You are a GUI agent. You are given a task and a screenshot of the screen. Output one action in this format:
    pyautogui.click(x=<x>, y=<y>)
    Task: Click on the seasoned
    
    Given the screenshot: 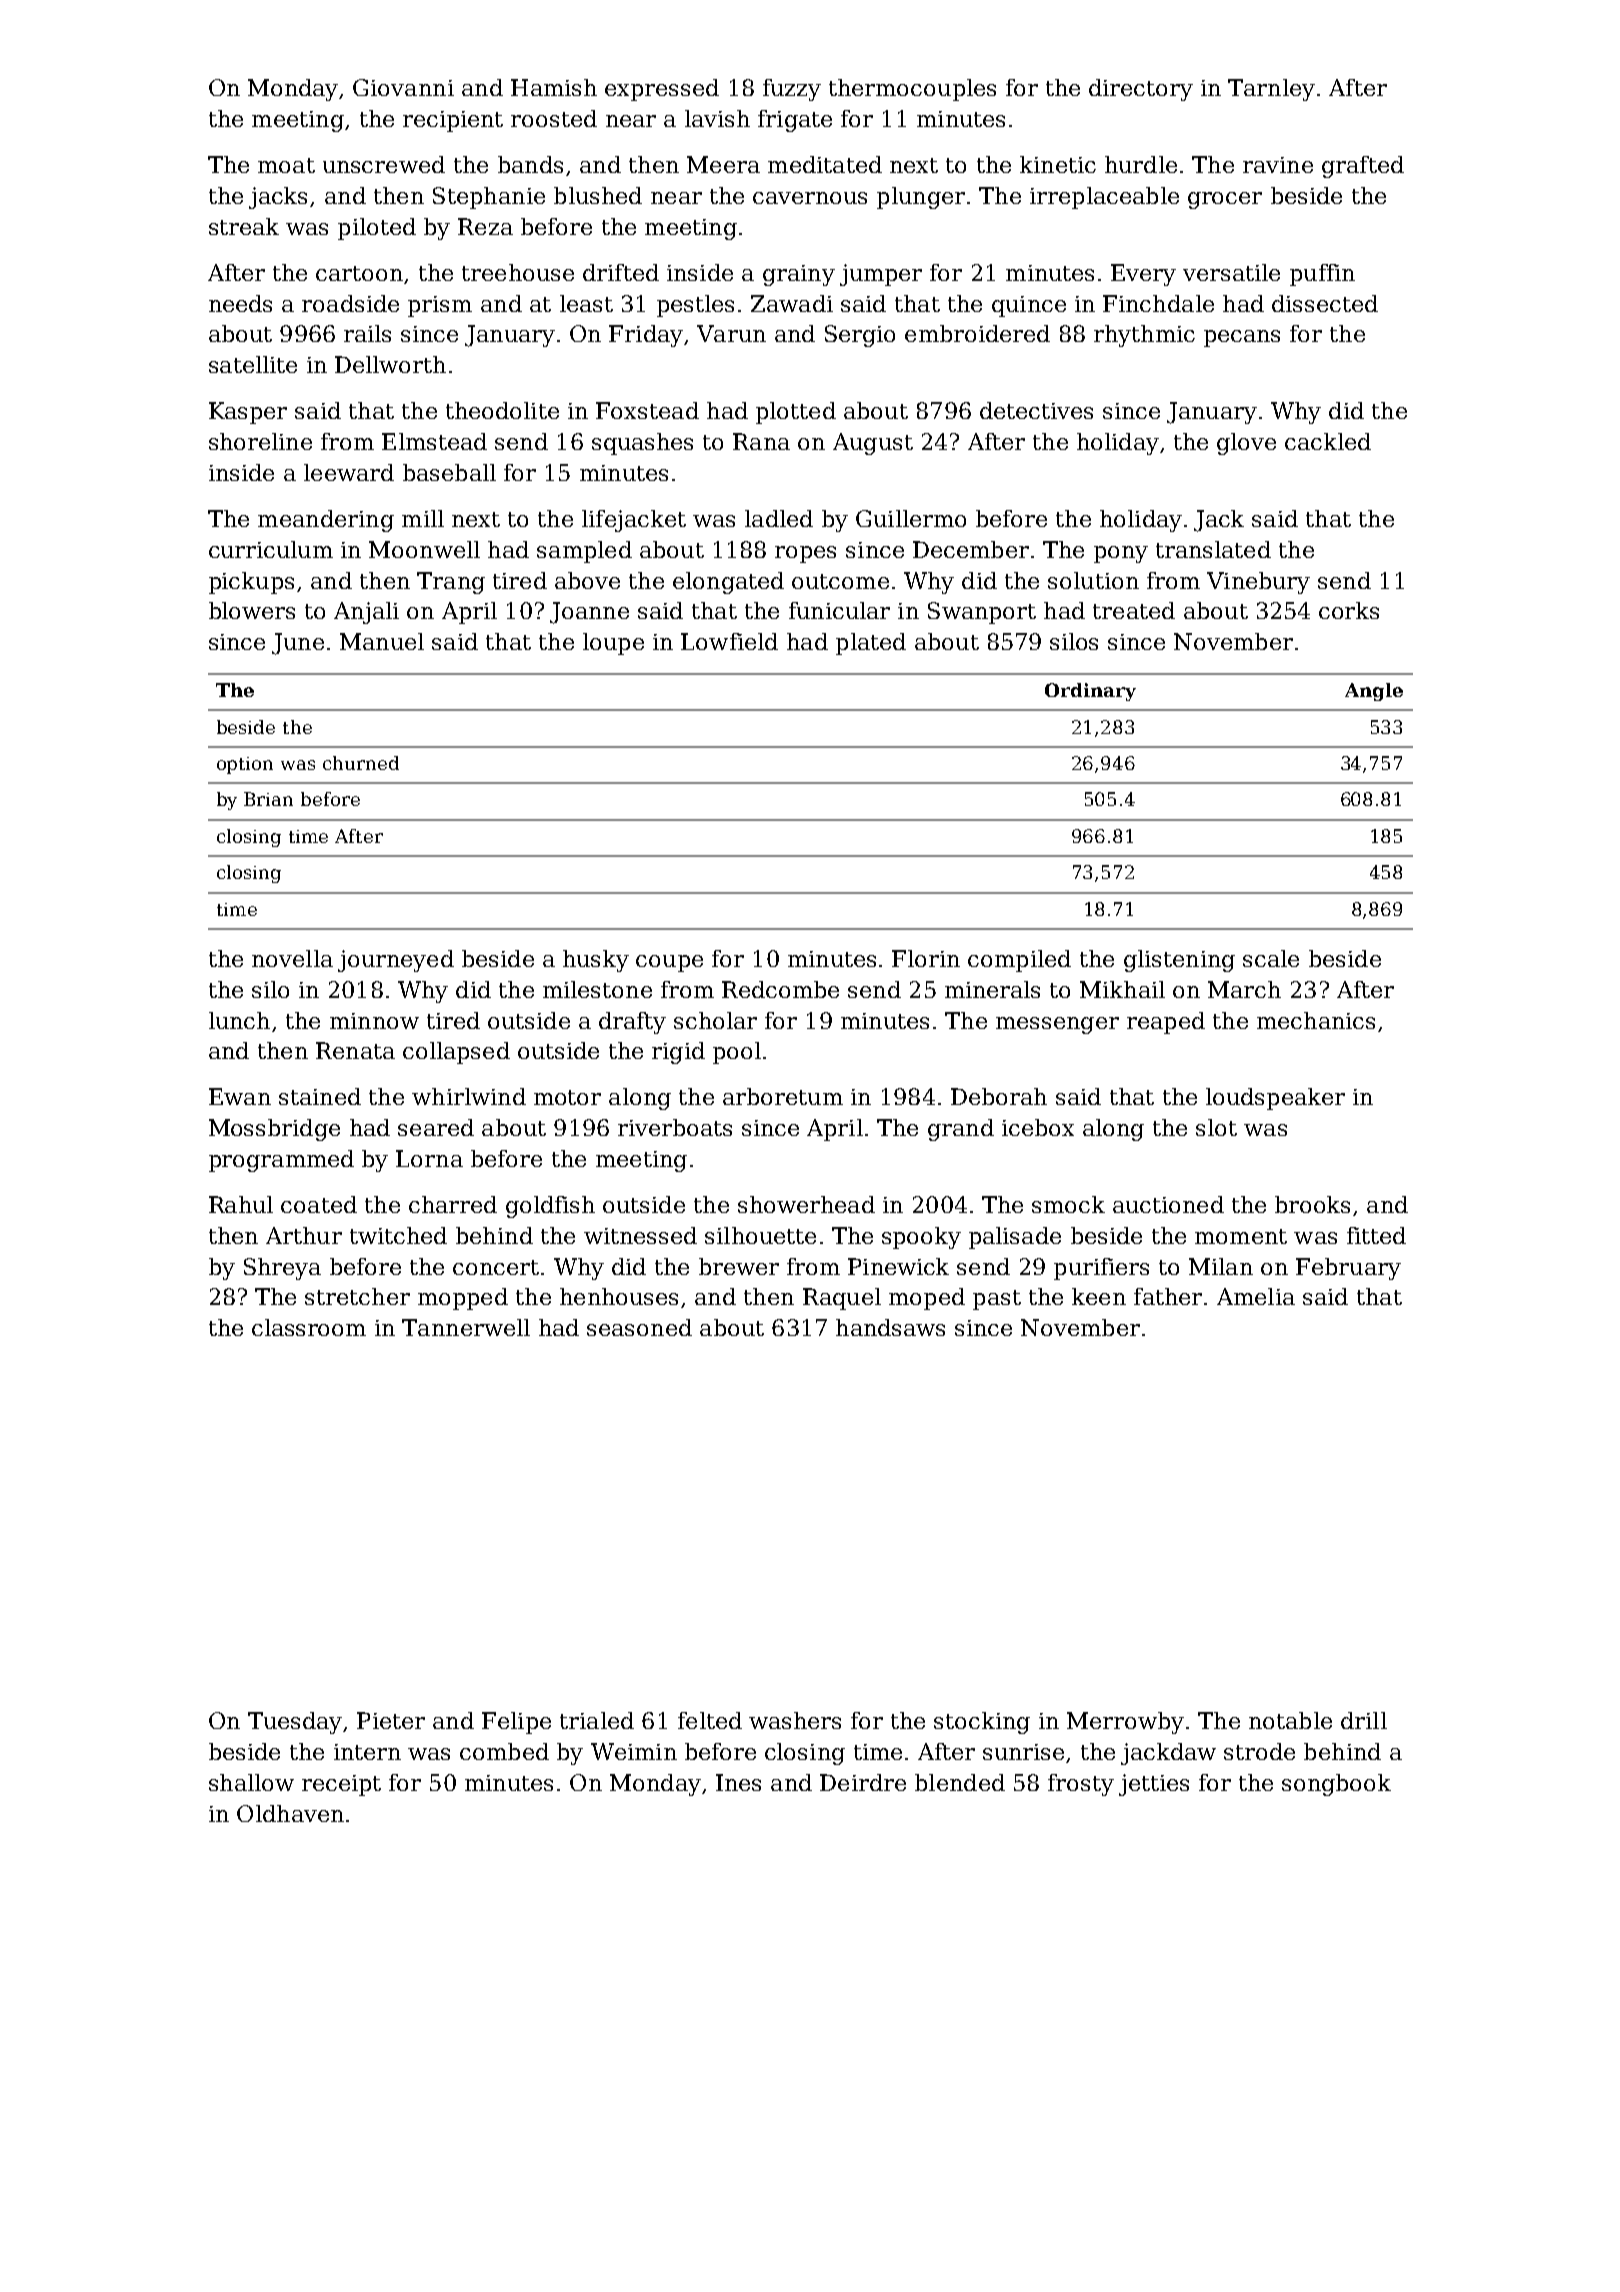 What is the action you would take?
    pyautogui.click(x=639, y=1327)
